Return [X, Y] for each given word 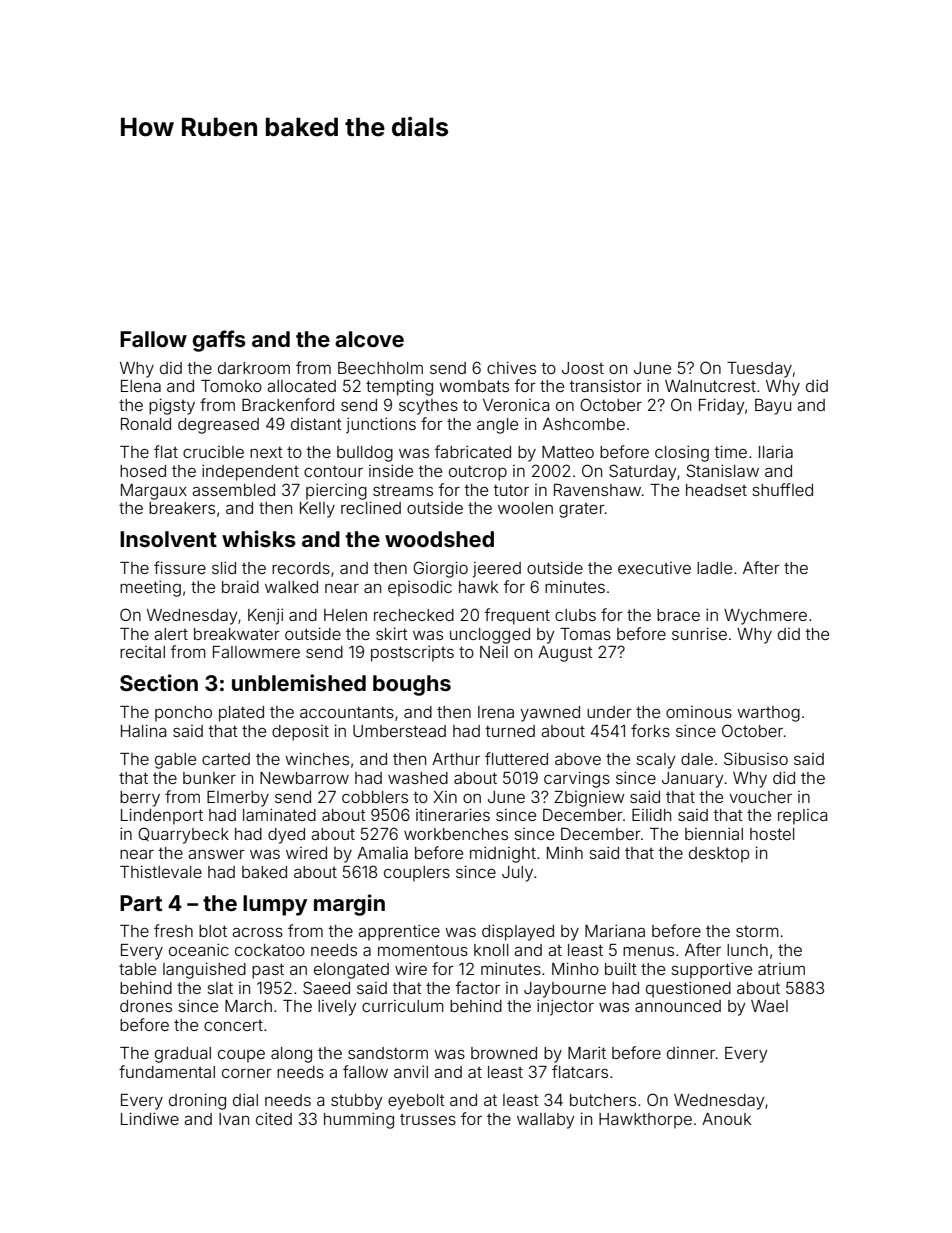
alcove [369, 339]
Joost [583, 368]
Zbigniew [589, 799]
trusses [428, 1119]
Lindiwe [150, 1118]
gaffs [219, 341]
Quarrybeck [183, 835]
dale [697, 759]
